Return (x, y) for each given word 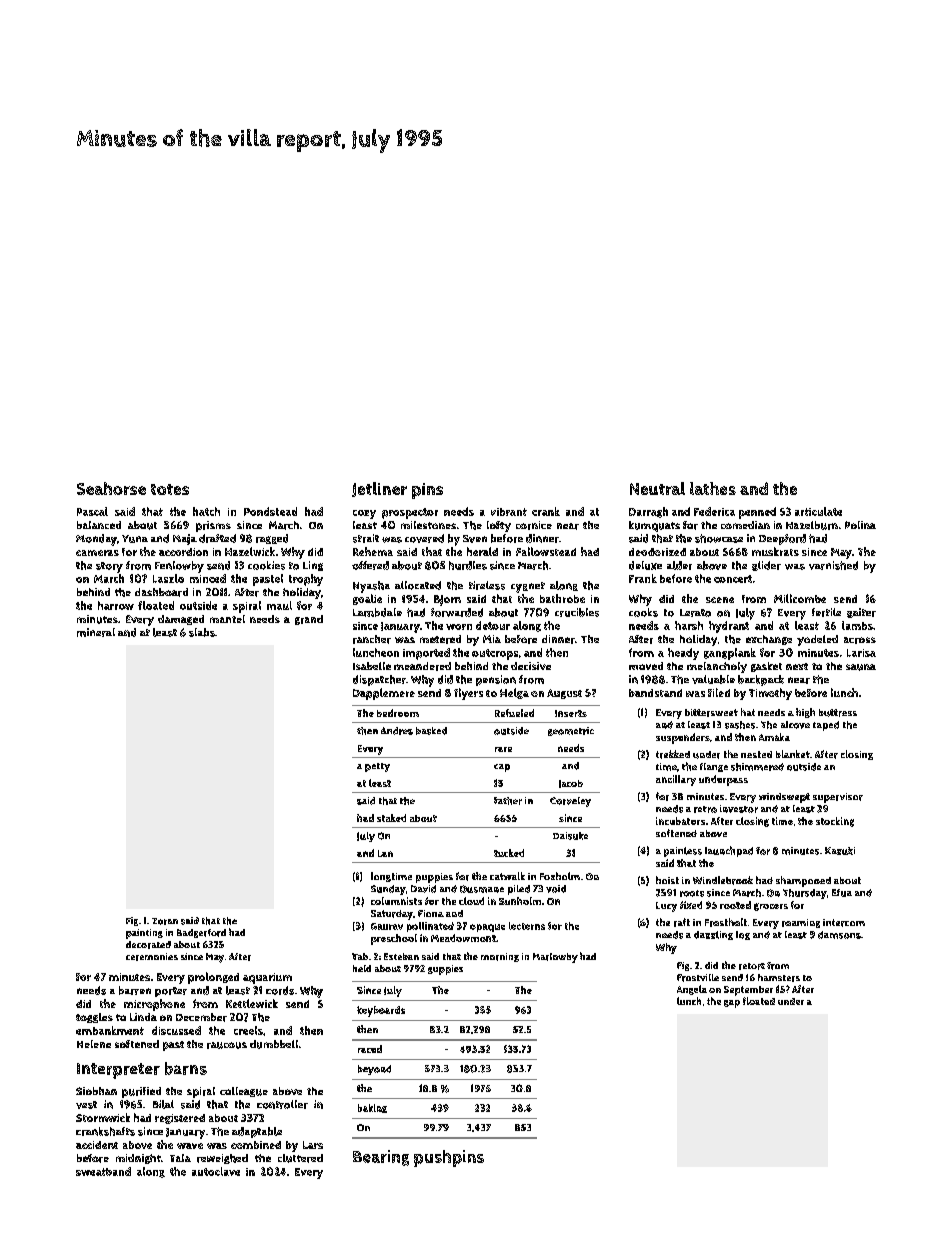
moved (646, 666)
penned (757, 513)
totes (170, 489)
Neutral (657, 488)
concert (733, 579)
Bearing (381, 1158)
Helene (94, 1044)
